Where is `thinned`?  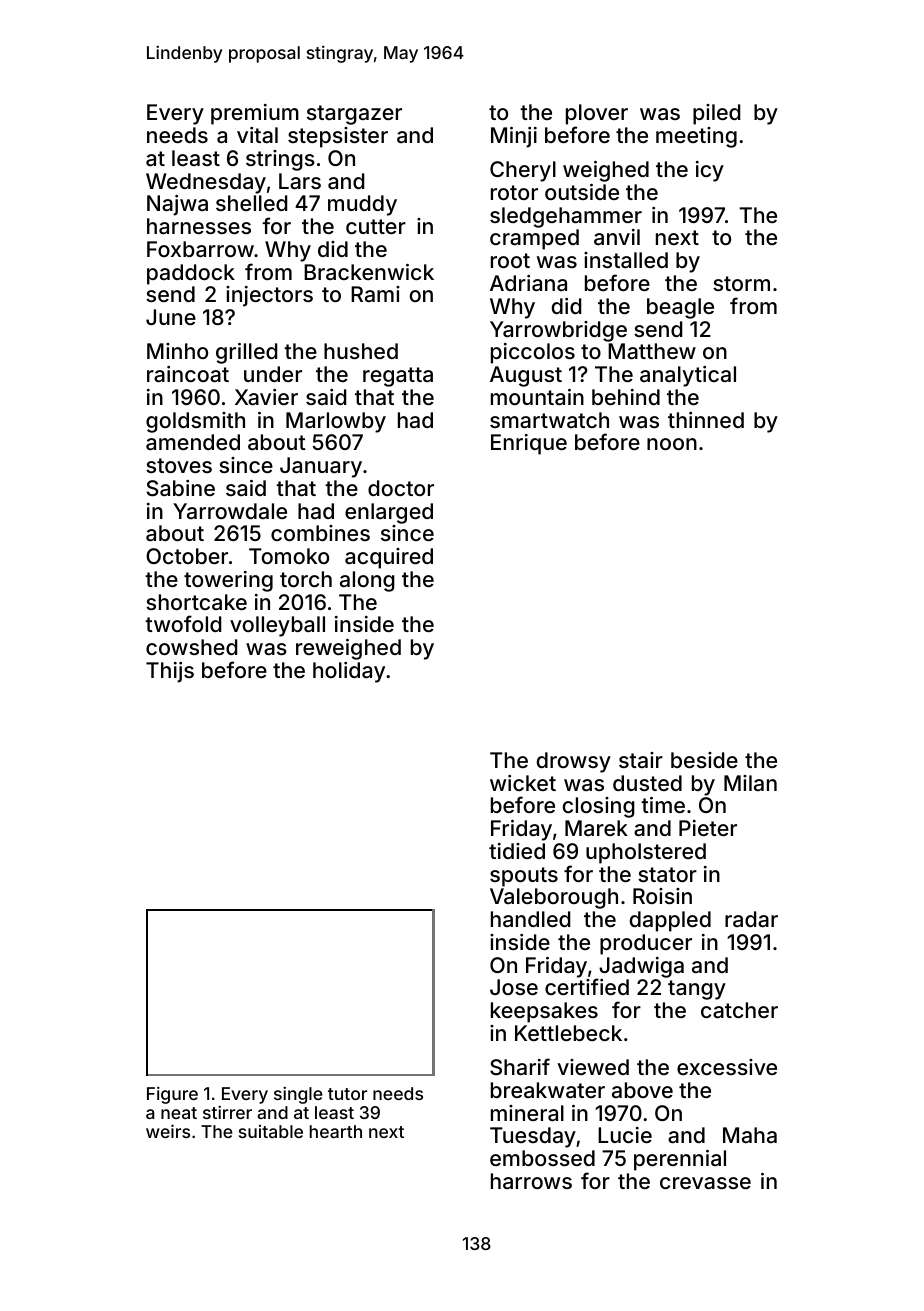
thinned is located at coordinates (706, 420).
